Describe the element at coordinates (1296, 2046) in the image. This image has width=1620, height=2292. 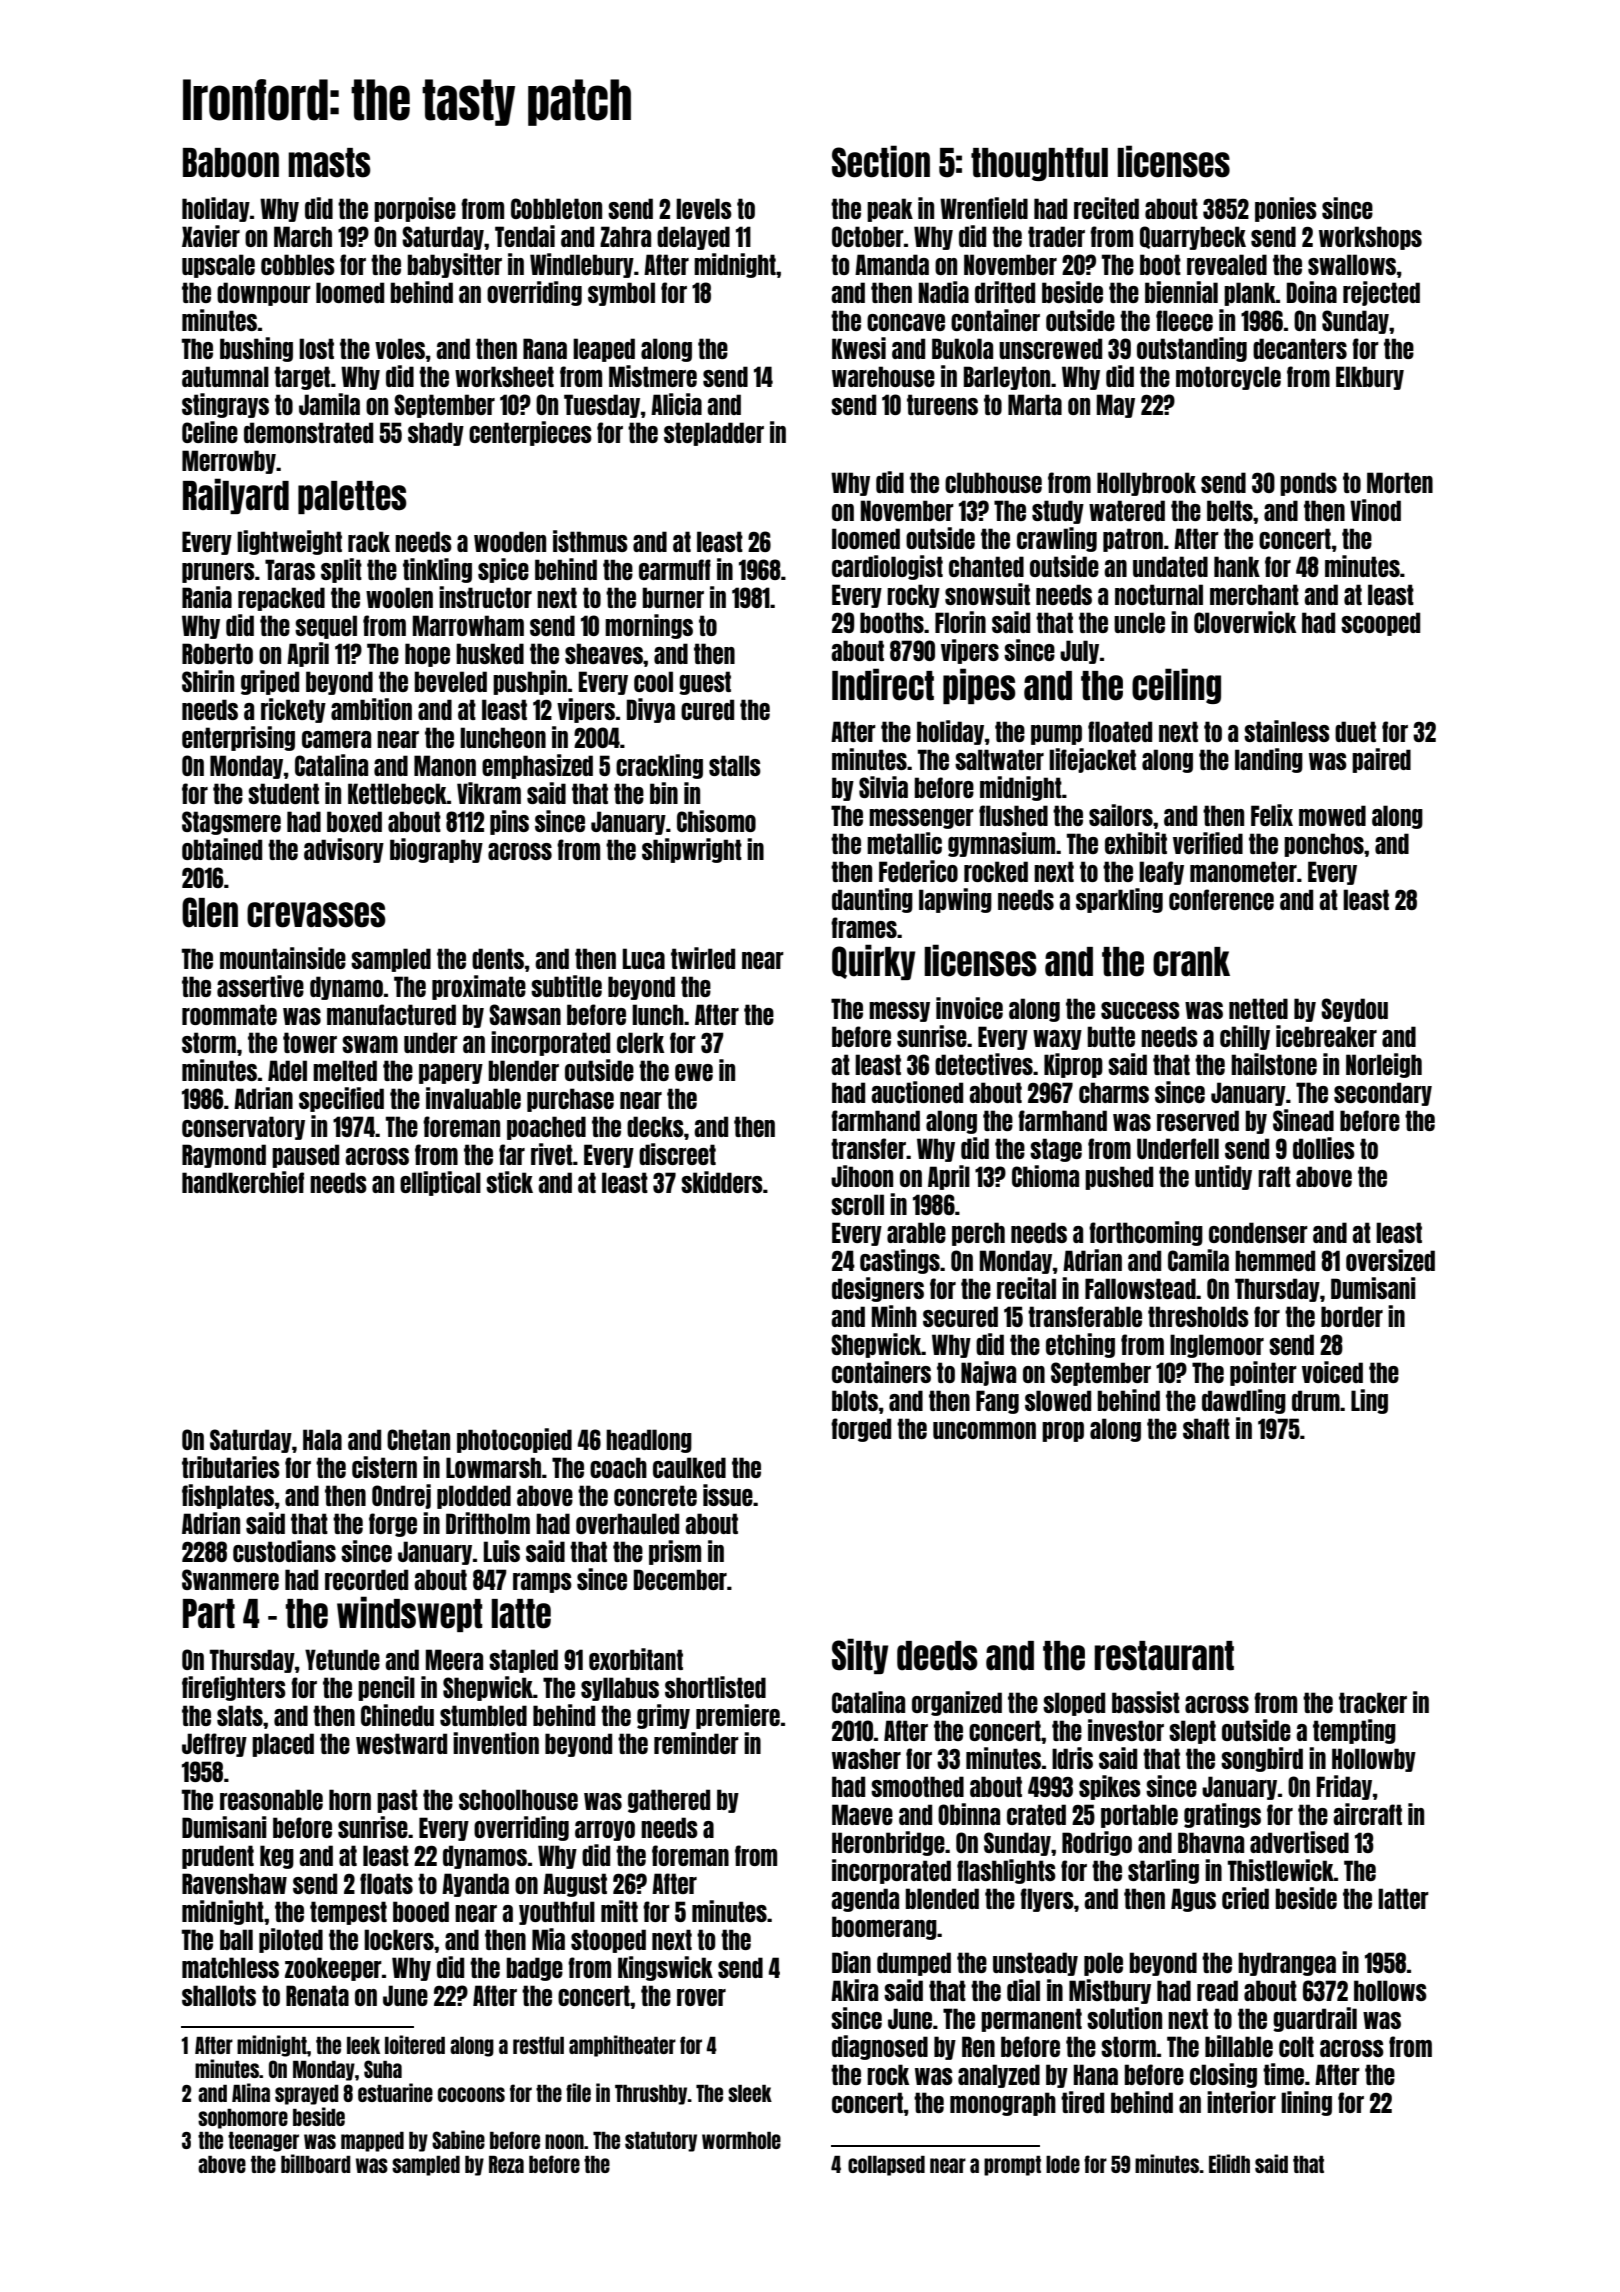
I see `colt` at that location.
